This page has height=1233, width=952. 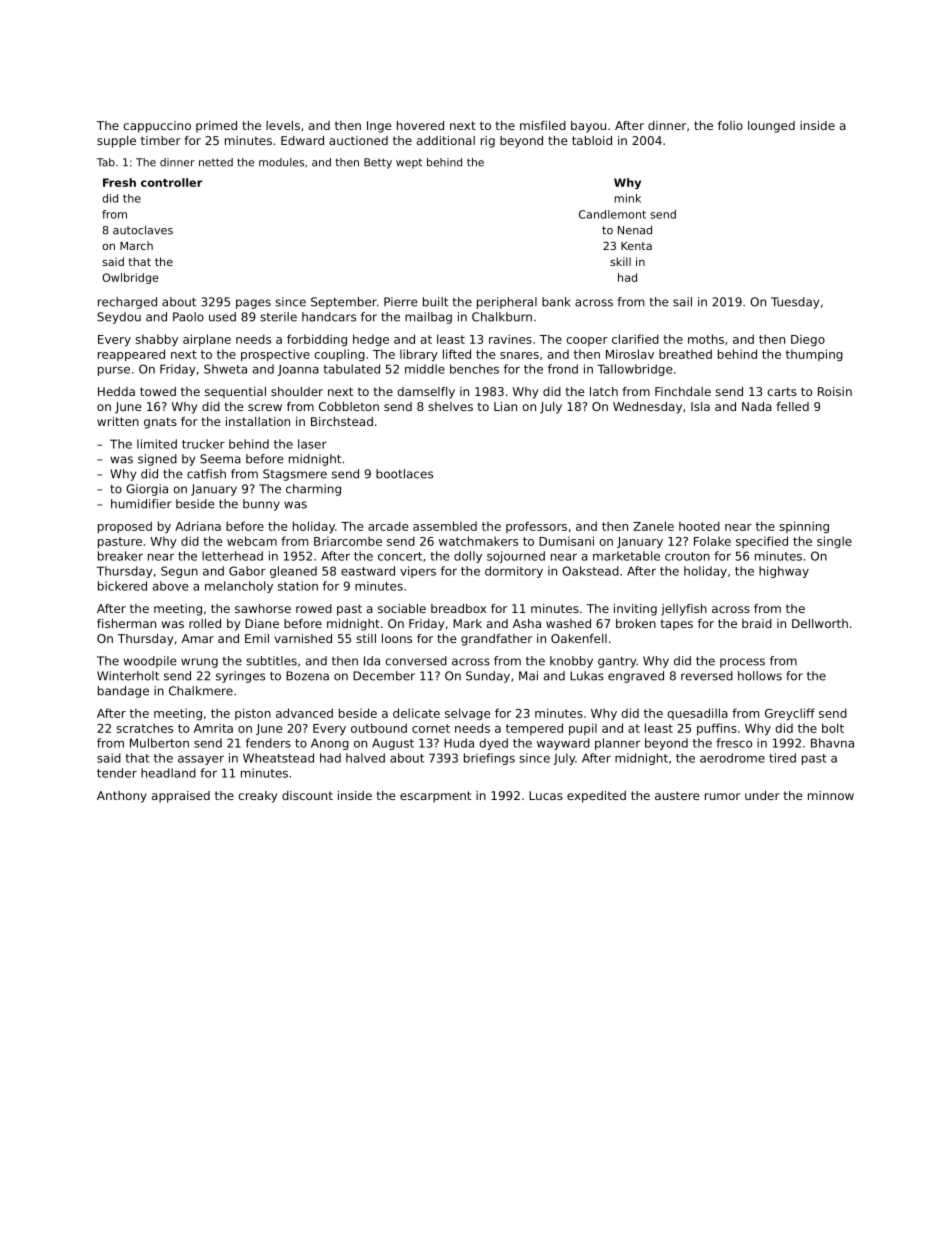 What do you see at coordinates (207, 340) in the page?
I see `airplane` at bounding box center [207, 340].
